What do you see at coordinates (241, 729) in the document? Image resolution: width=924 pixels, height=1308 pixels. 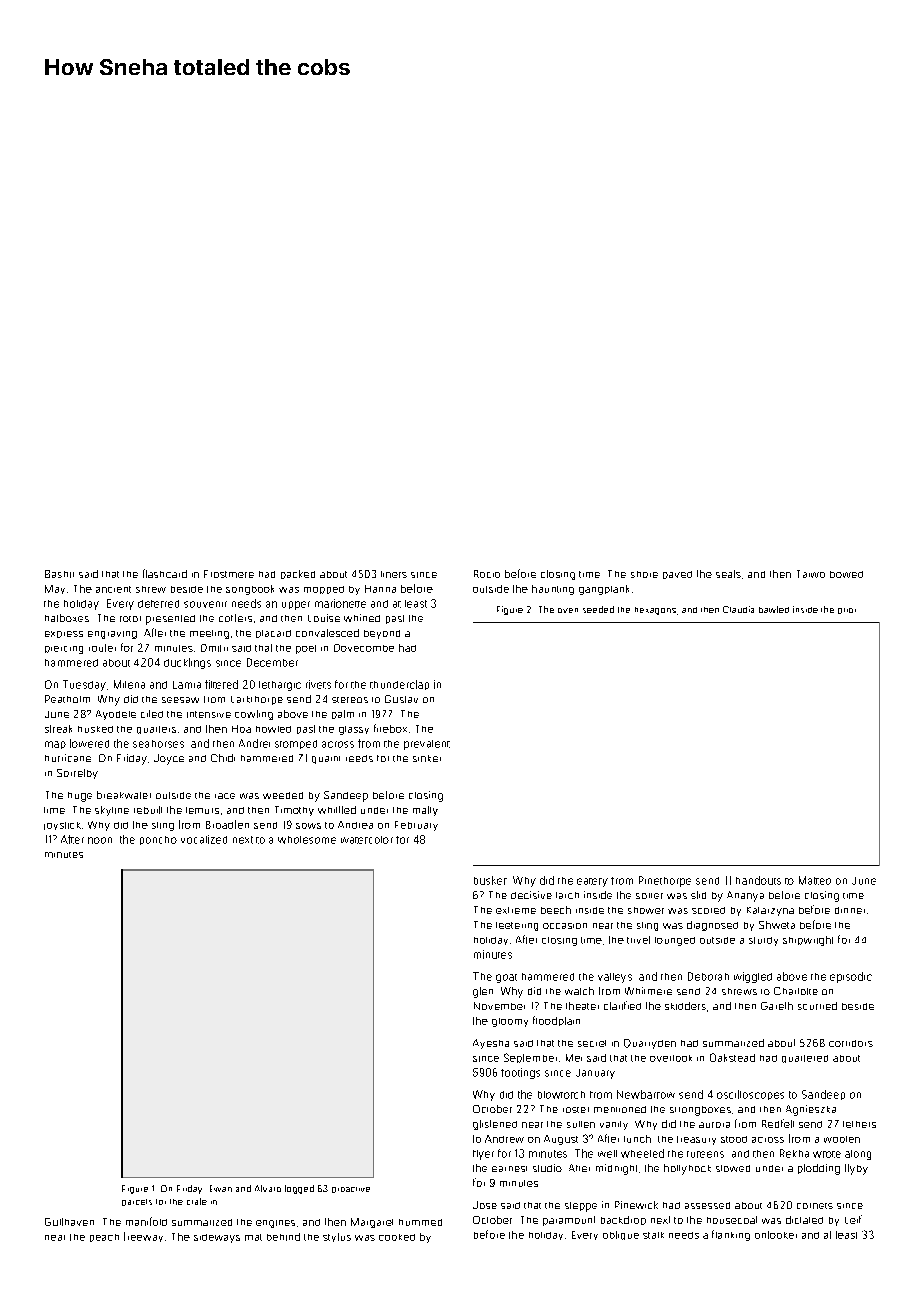 I see `Hoa` at bounding box center [241, 729].
